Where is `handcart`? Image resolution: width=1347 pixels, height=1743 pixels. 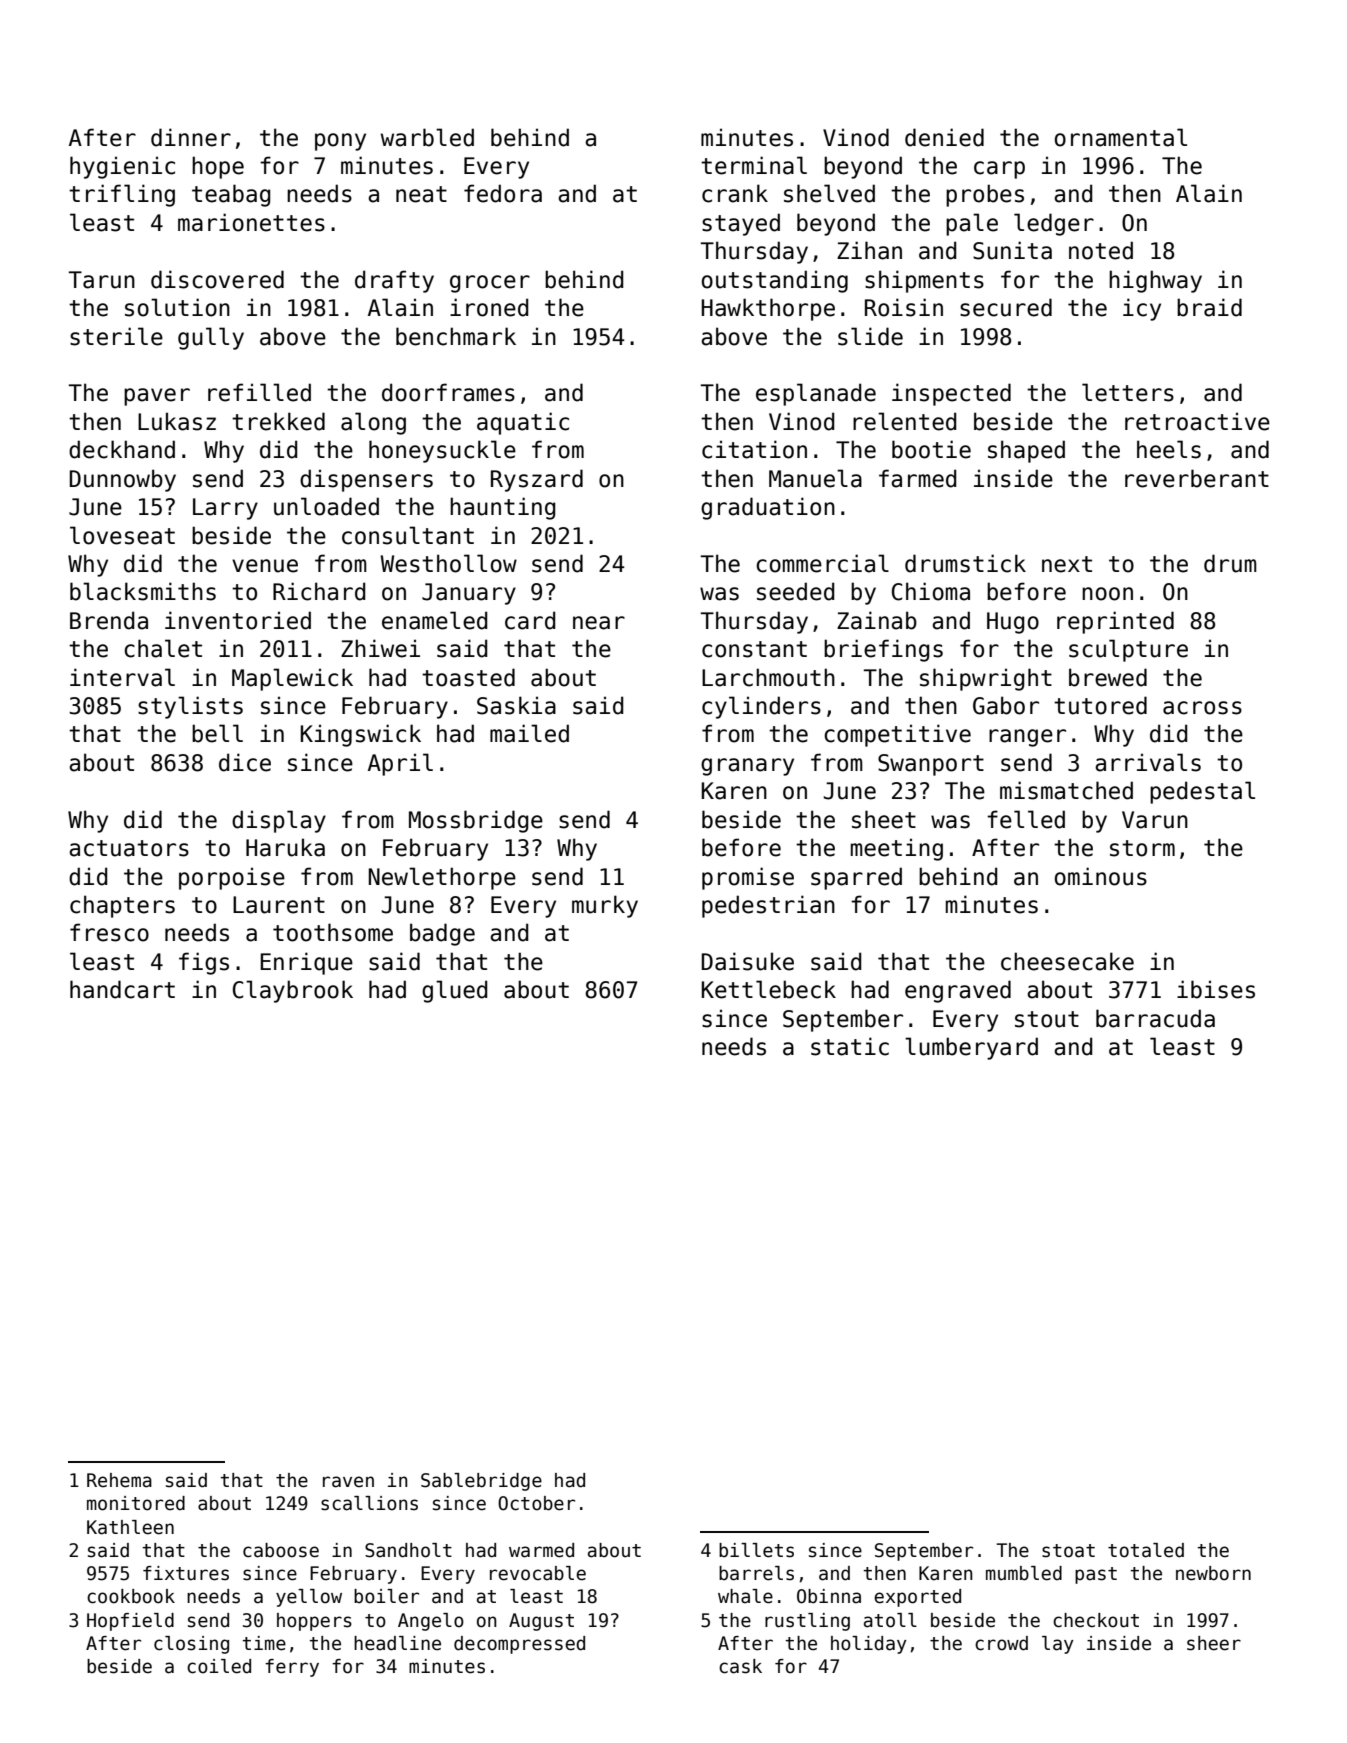
handcart is located at coordinates (122, 989).
